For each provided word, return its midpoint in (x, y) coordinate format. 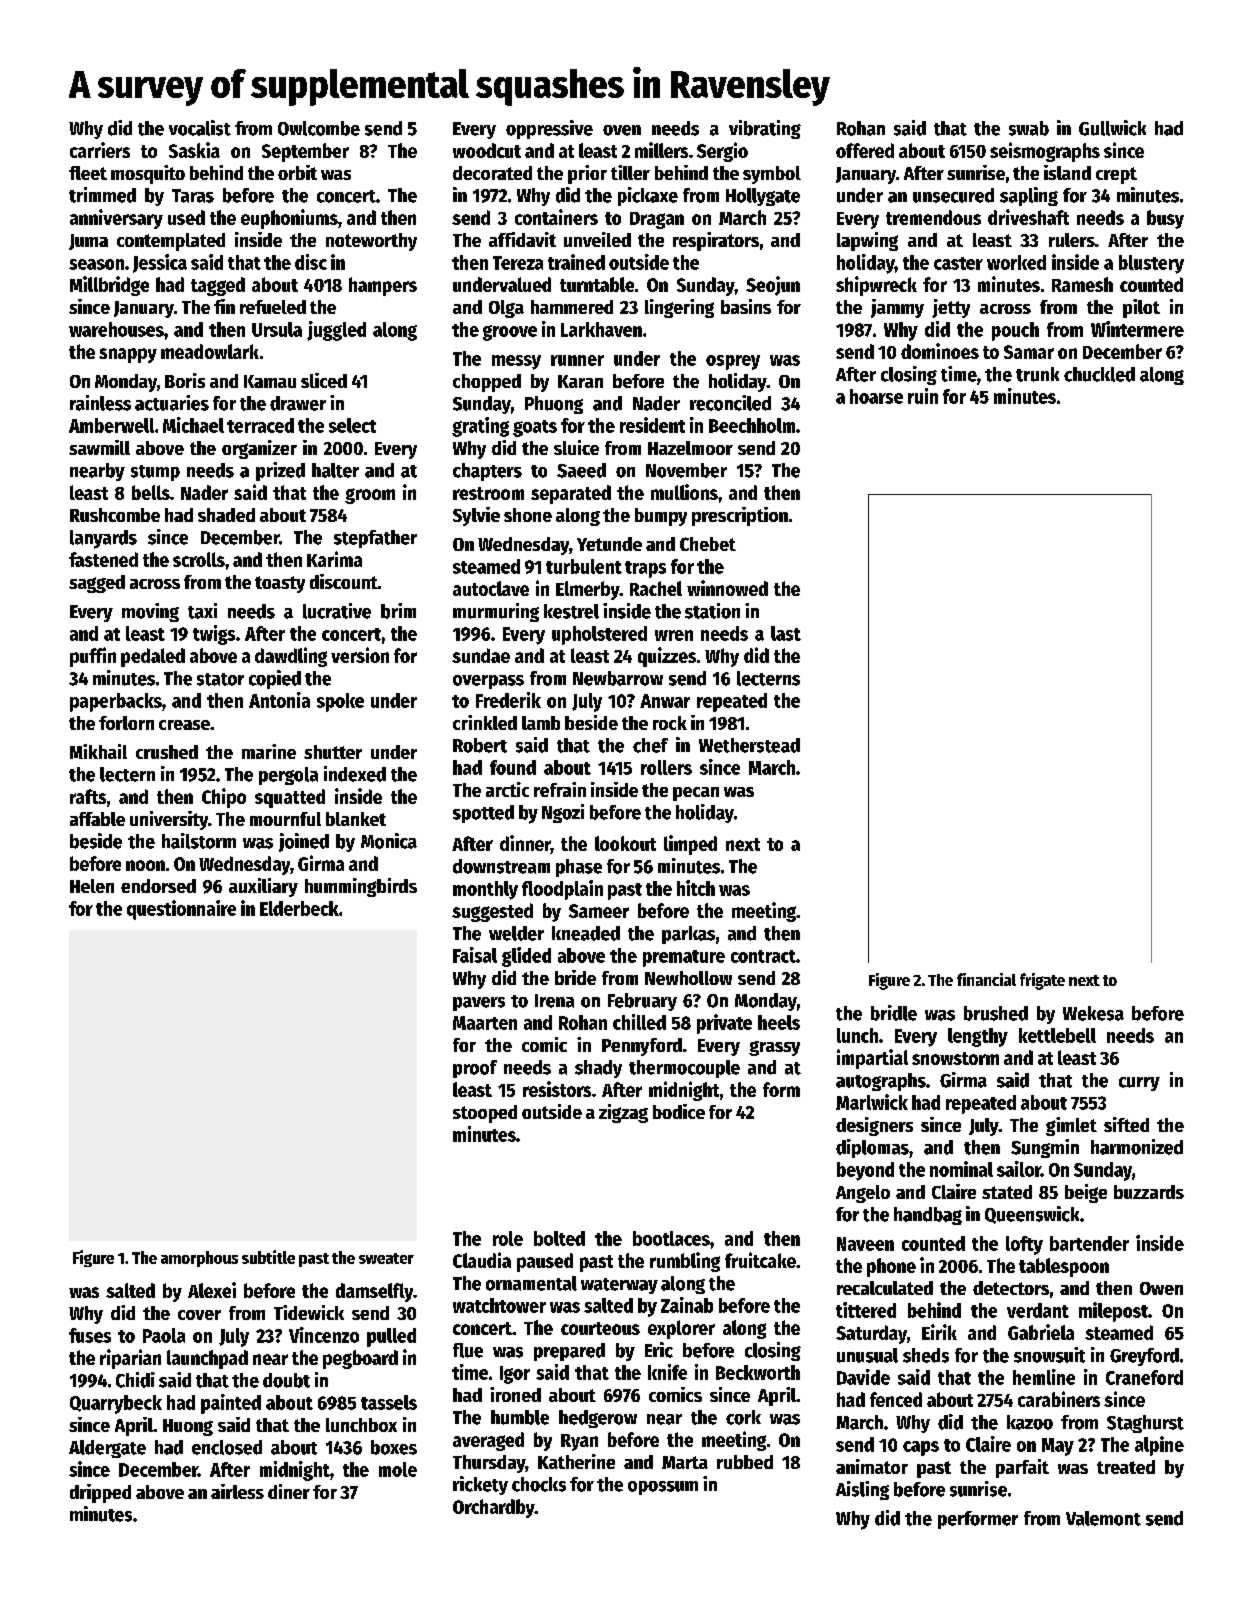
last (786, 633)
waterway (619, 1286)
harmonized (1137, 1147)
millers (661, 150)
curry (1139, 1084)
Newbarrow (618, 678)
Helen (92, 886)
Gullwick (1112, 128)
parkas (688, 935)
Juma (88, 242)
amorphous (199, 1259)
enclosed (227, 1447)
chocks (539, 1484)
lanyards (103, 539)
